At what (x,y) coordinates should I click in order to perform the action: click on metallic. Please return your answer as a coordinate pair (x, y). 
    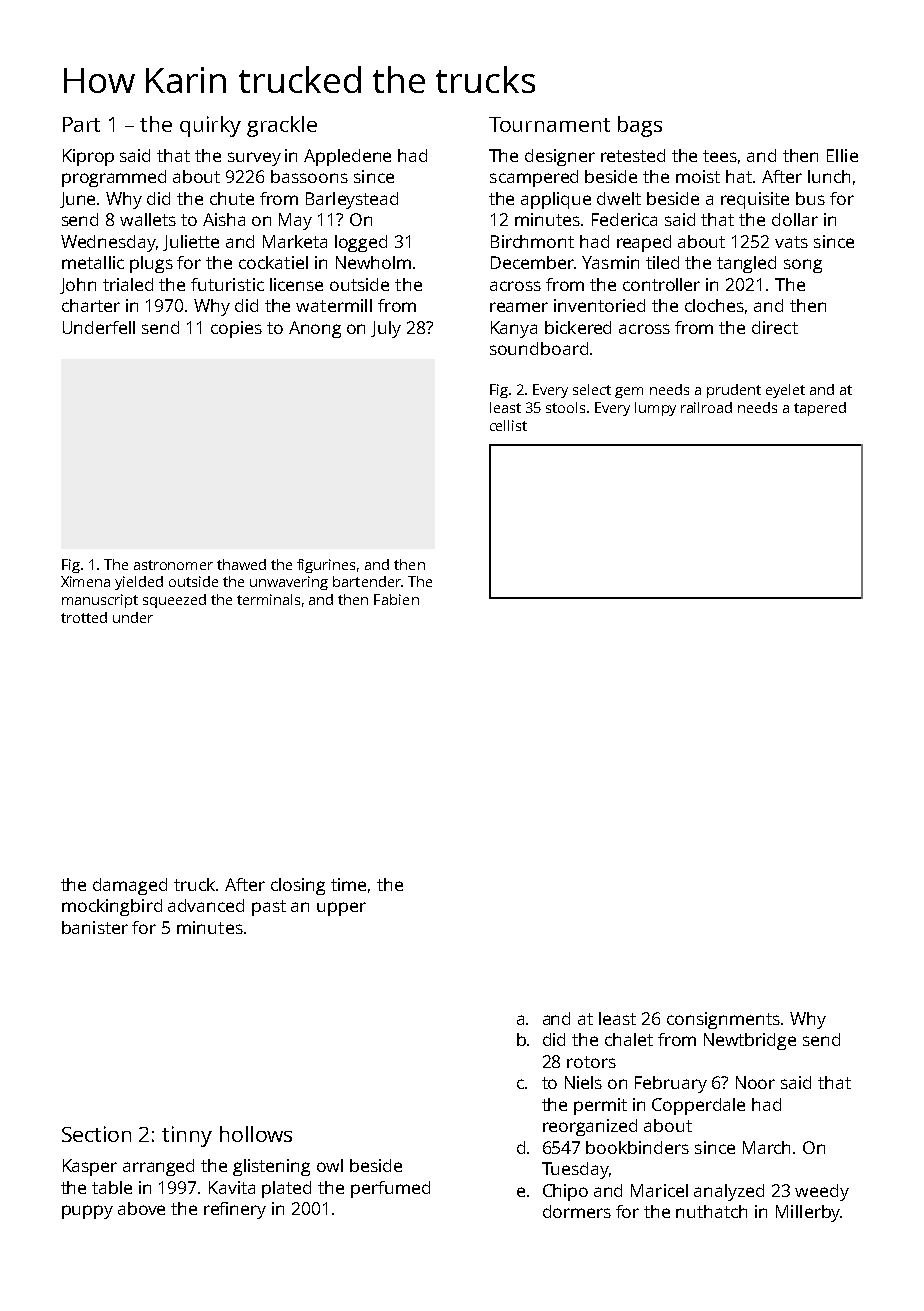
    Looking at the image, I should click on (93, 262).
